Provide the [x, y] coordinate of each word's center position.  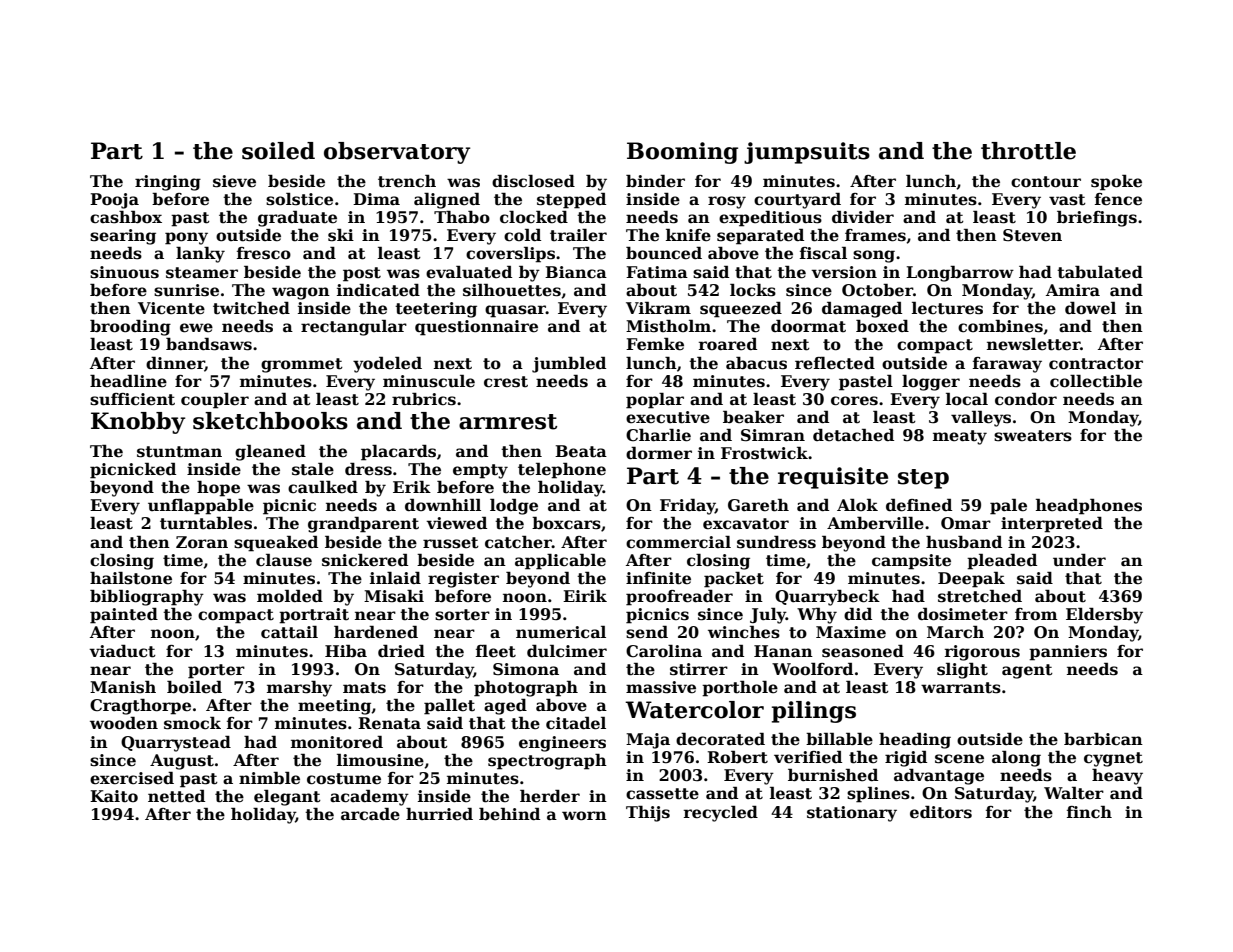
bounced [664, 253]
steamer [202, 273]
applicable [560, 562]
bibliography [147, 598]
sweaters [1033, 436]
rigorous [982, 653]
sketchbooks [270, 421]
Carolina [664, 651]
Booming [682, 153]
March [955, 632]
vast [1067, 200]
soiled [278, 151]
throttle [1028, 151]
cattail [289, 632]
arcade [370, 814]
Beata [581, 451]
